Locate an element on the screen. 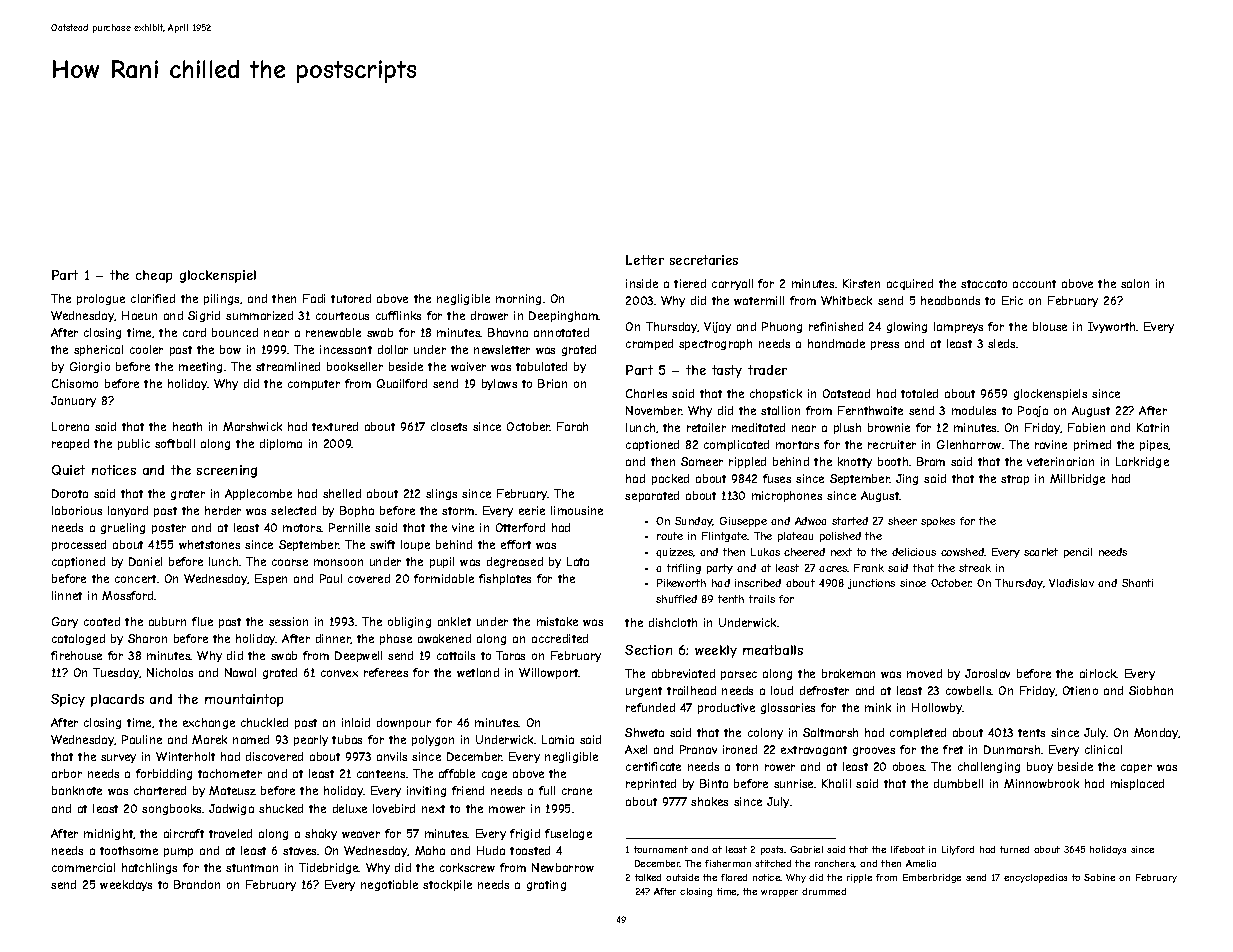 This screenshot has width=1233, height=952. Brian is located at coordinates (552, 383).
